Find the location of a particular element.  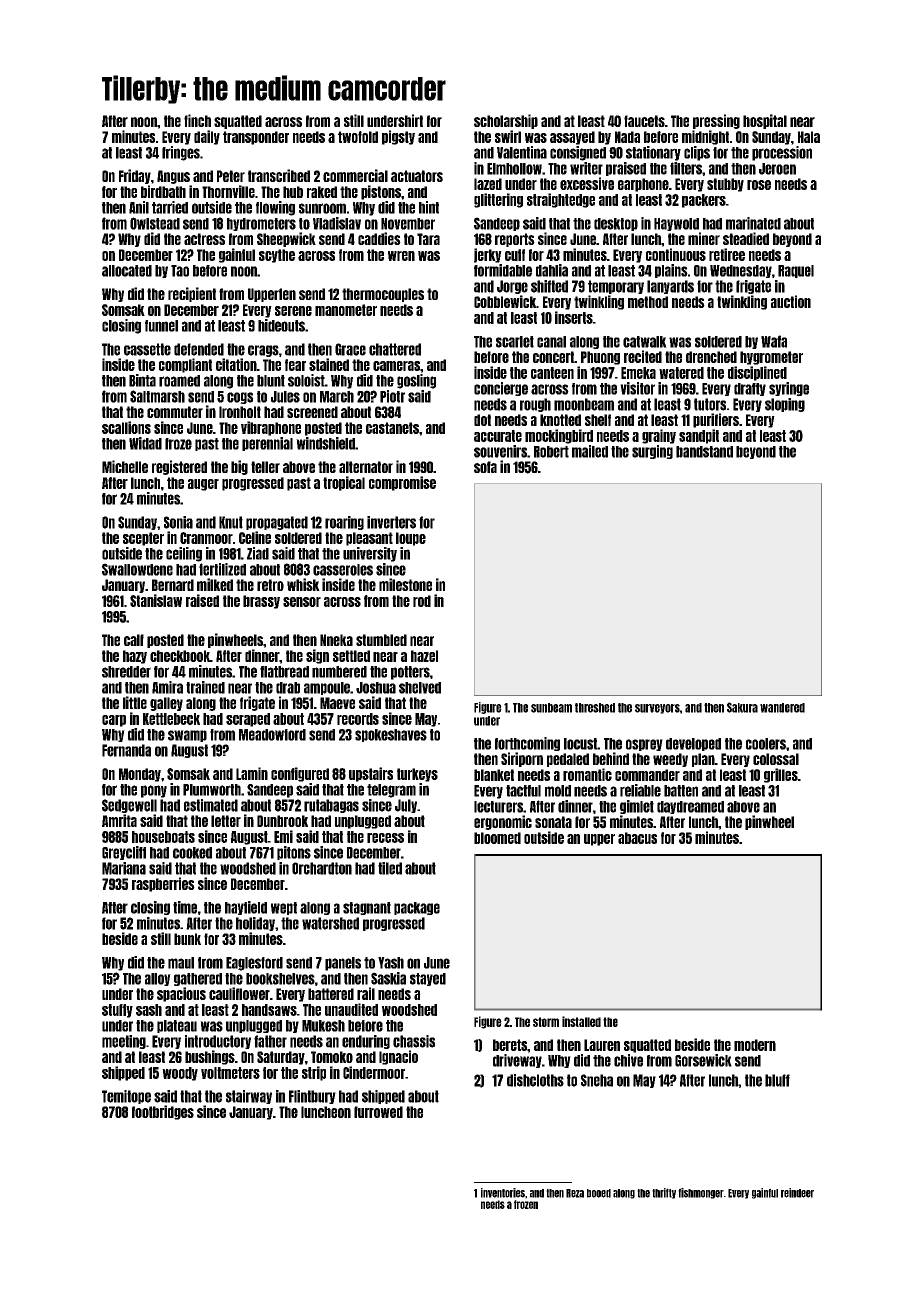

faucets is located at coordinates (644, 121).
